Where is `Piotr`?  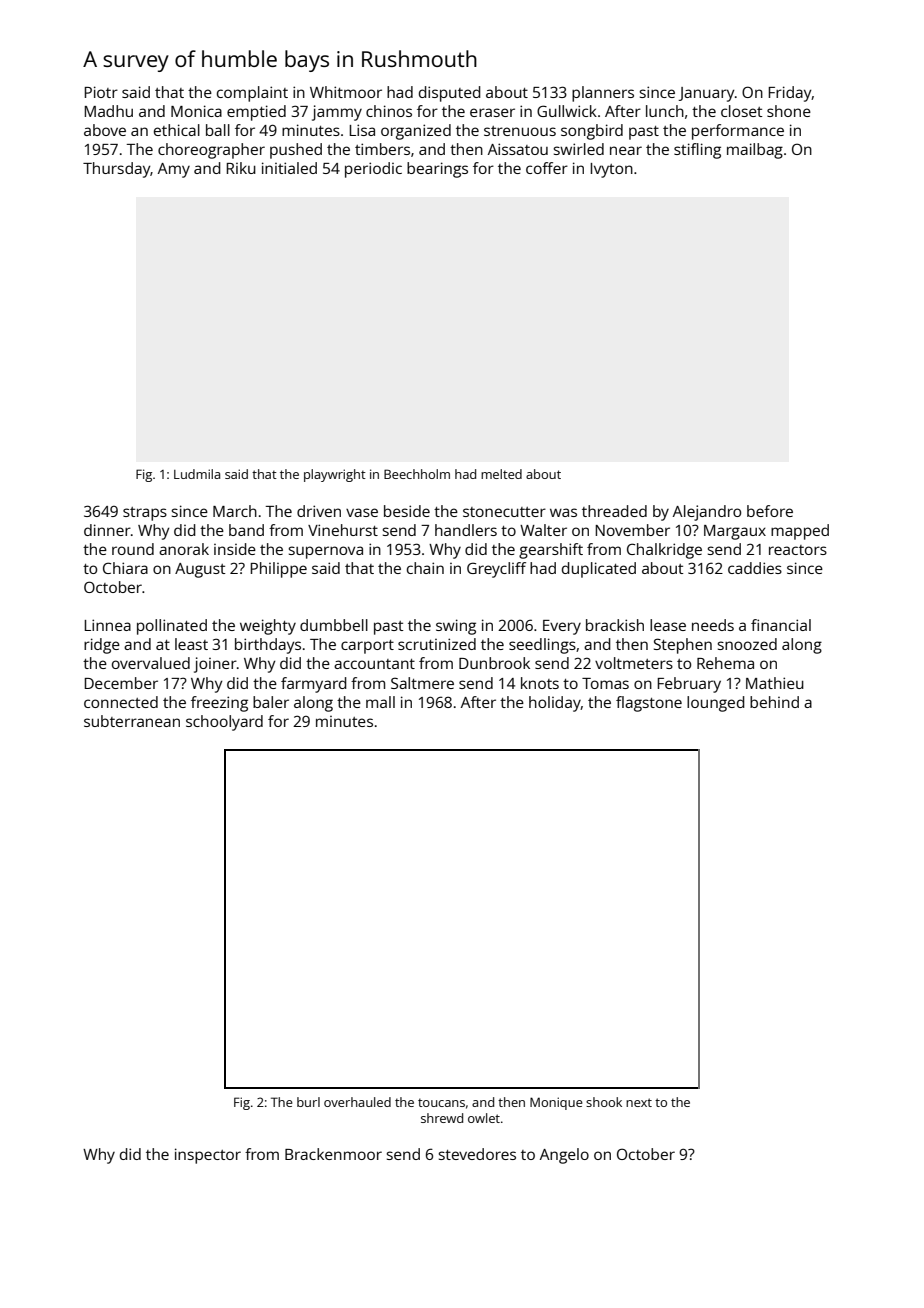
Piotr is located at coordinates (101, 92).
